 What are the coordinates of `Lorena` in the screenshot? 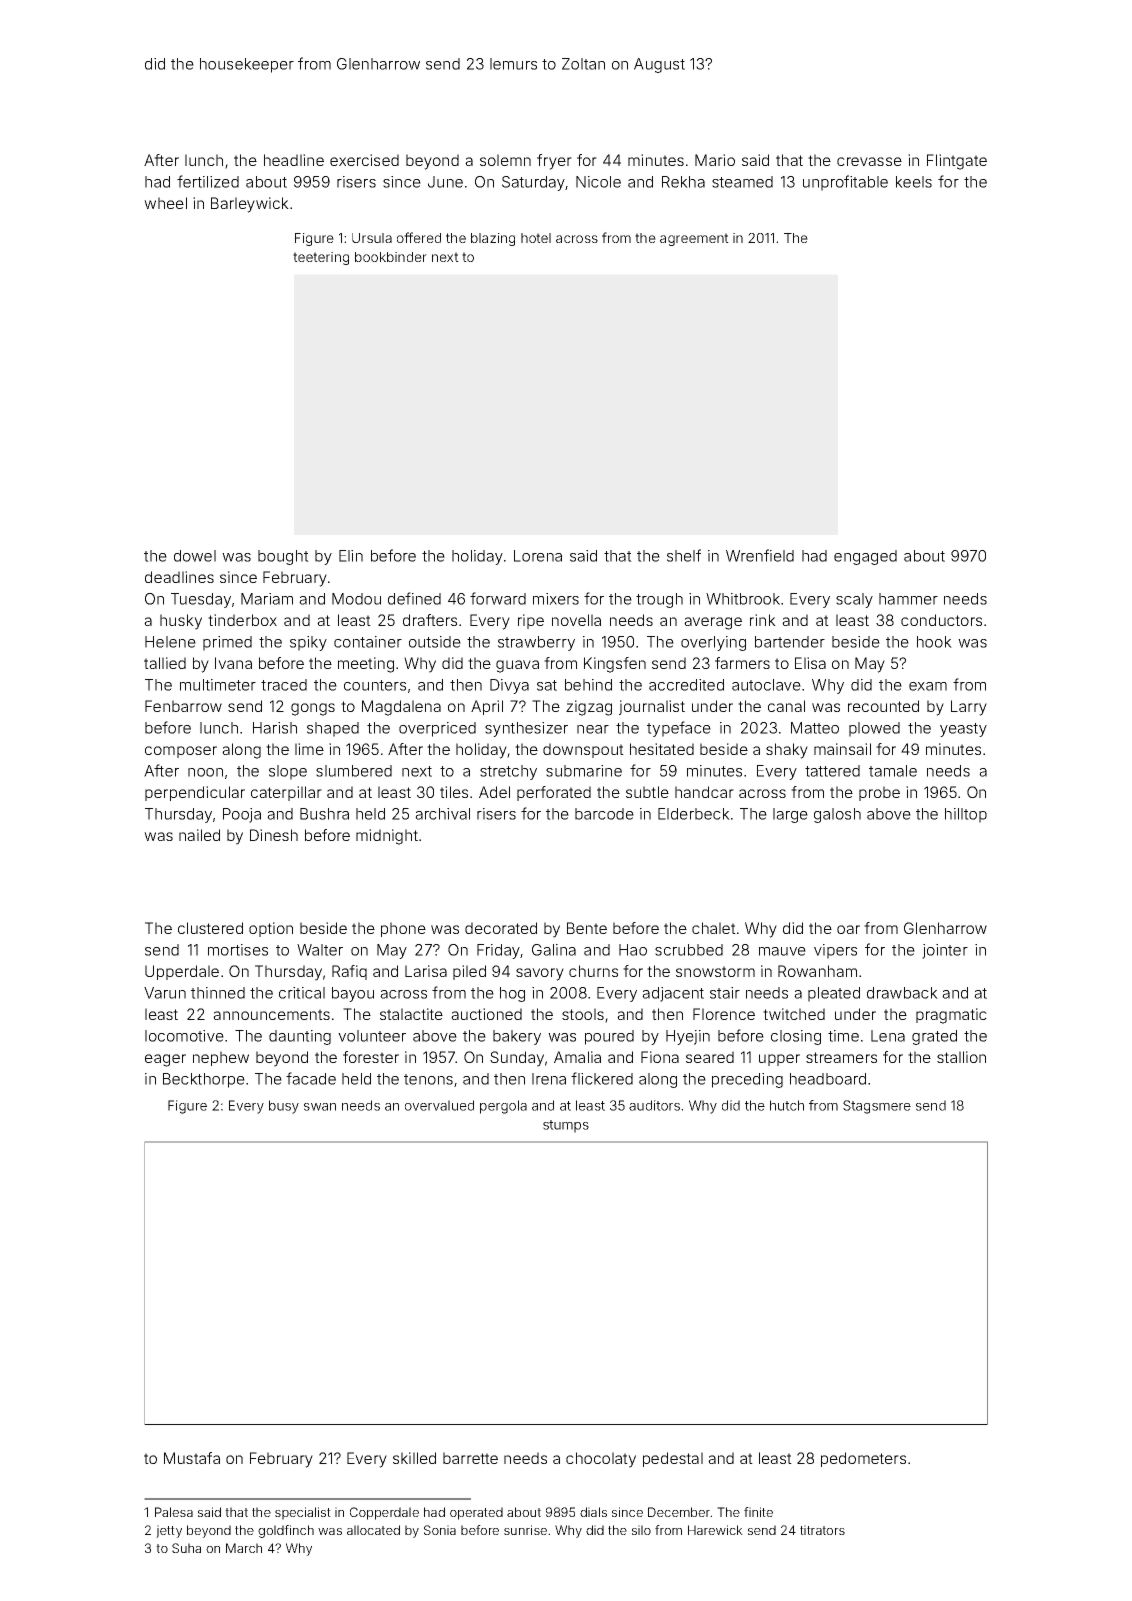 It's located at (538, 556).
